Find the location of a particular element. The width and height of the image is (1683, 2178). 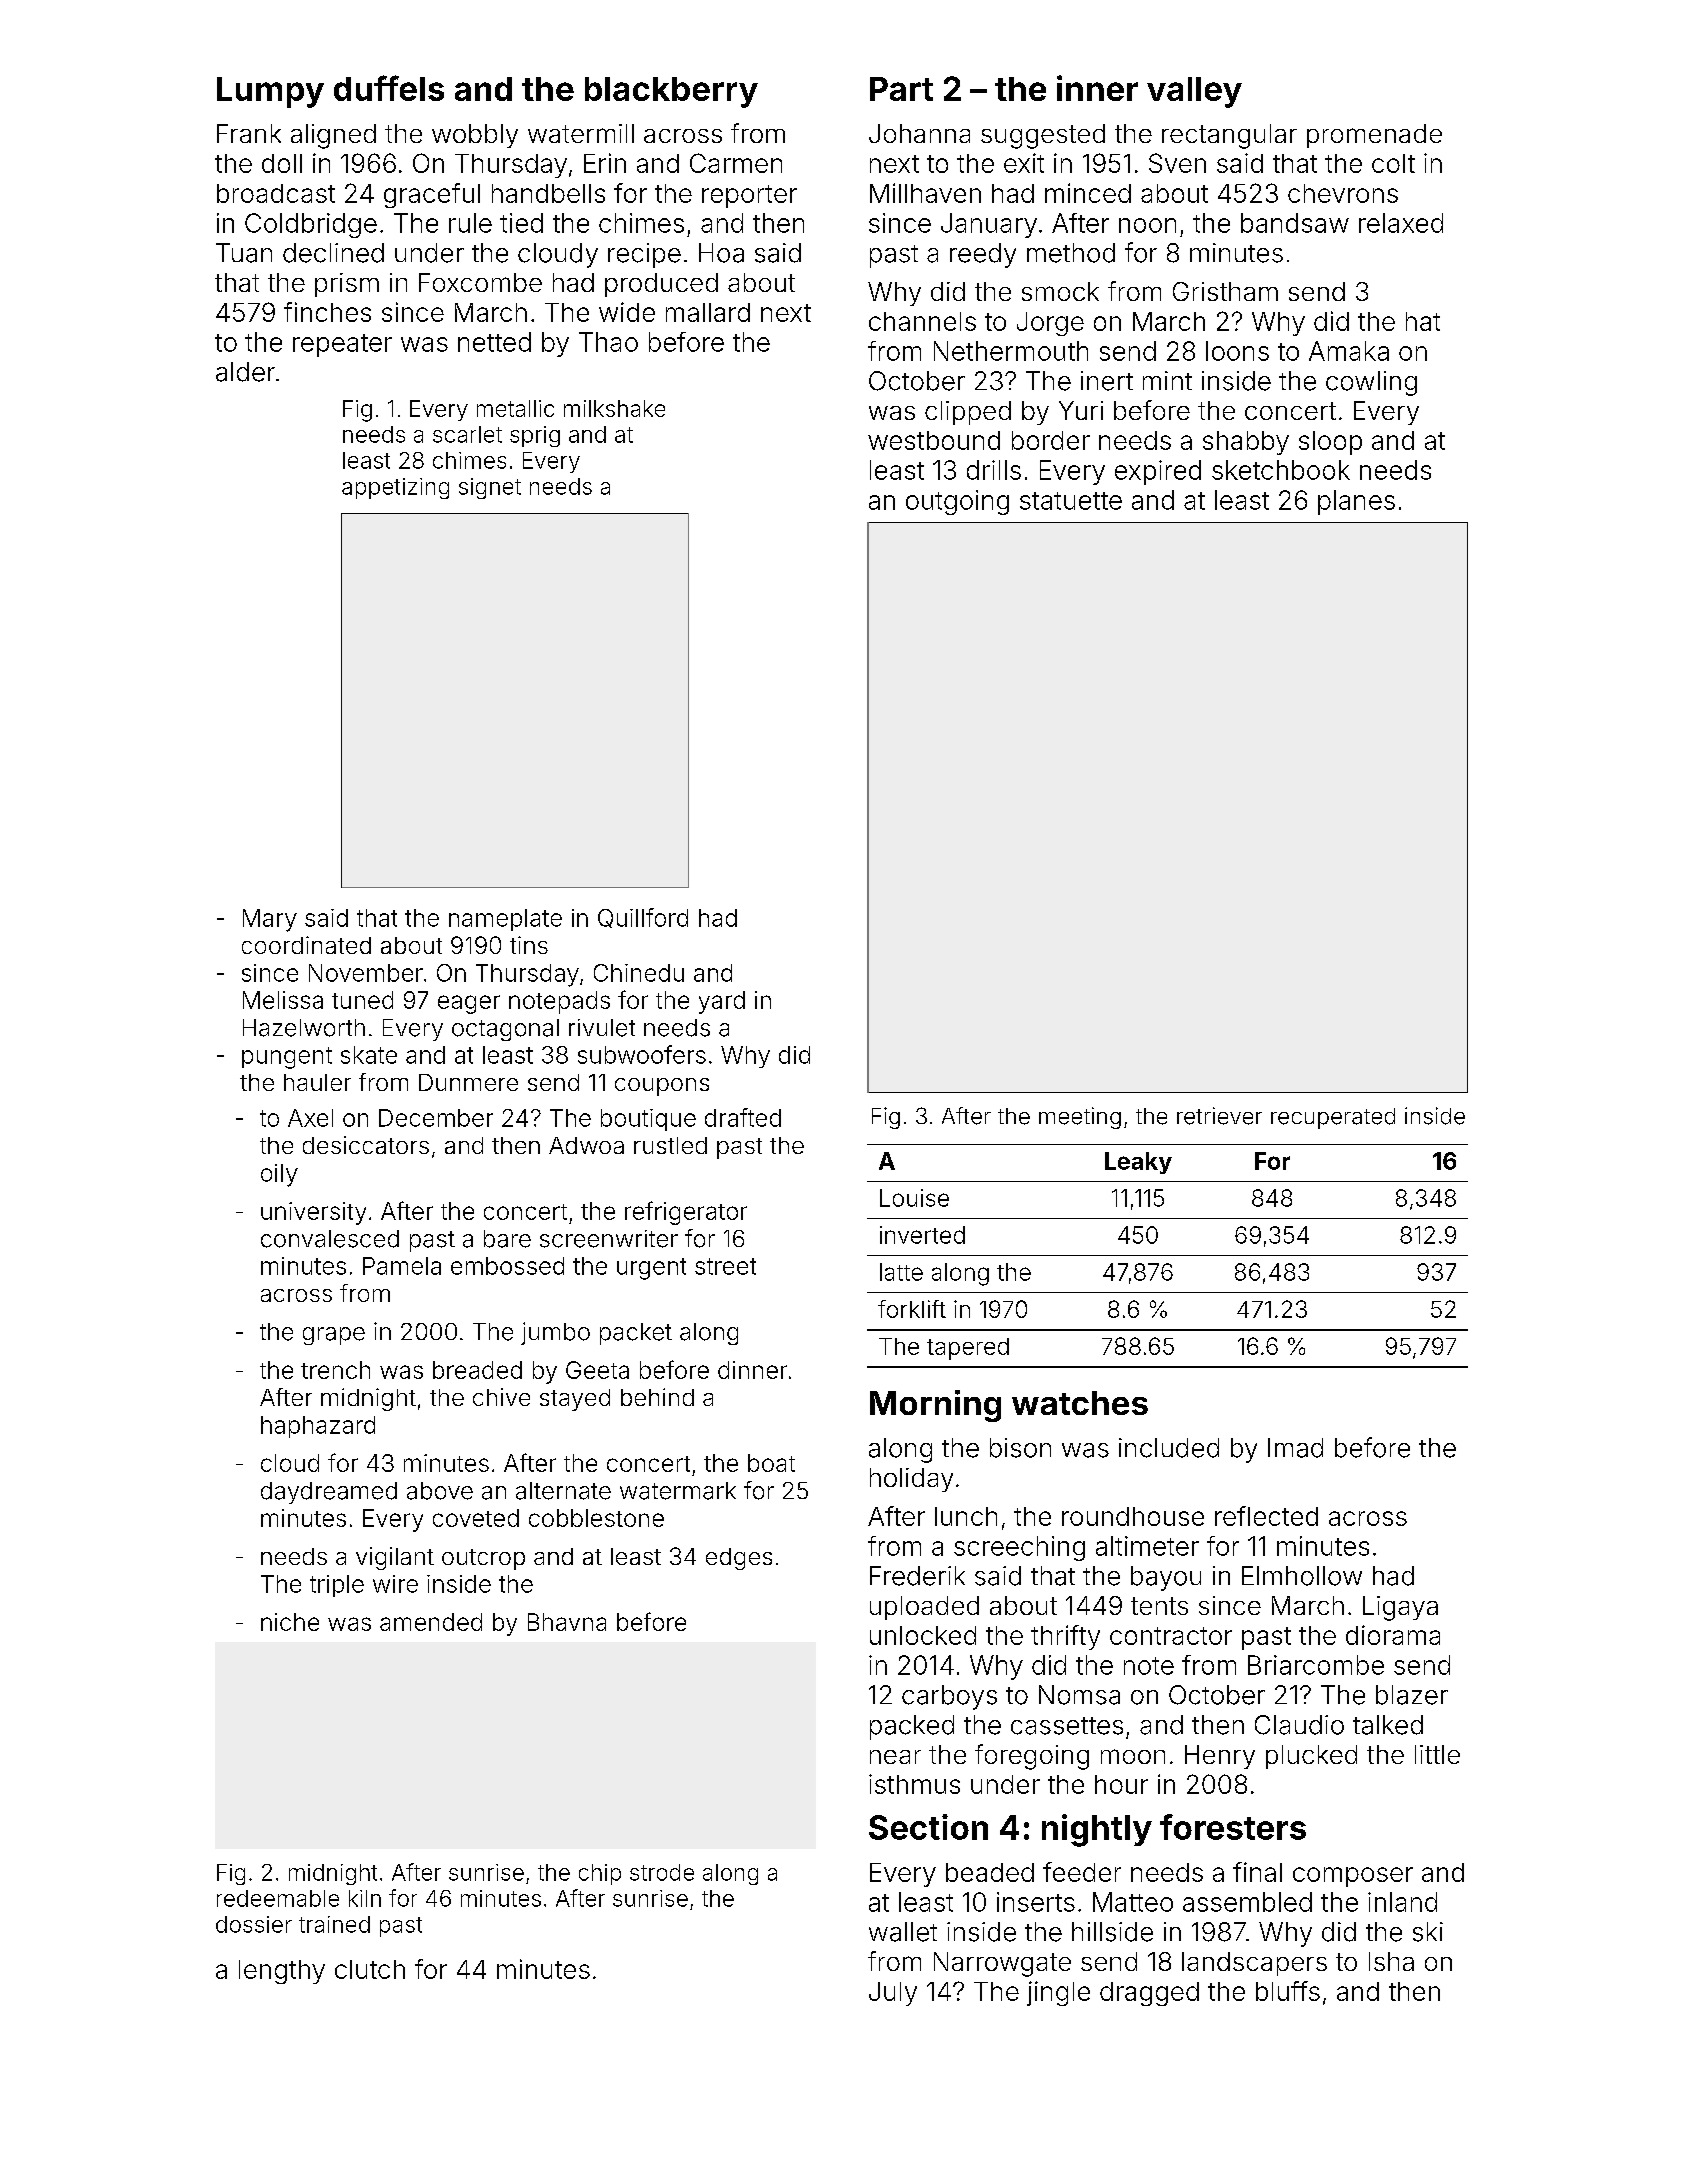

Imad is located at coordinates (1295, 1448).
